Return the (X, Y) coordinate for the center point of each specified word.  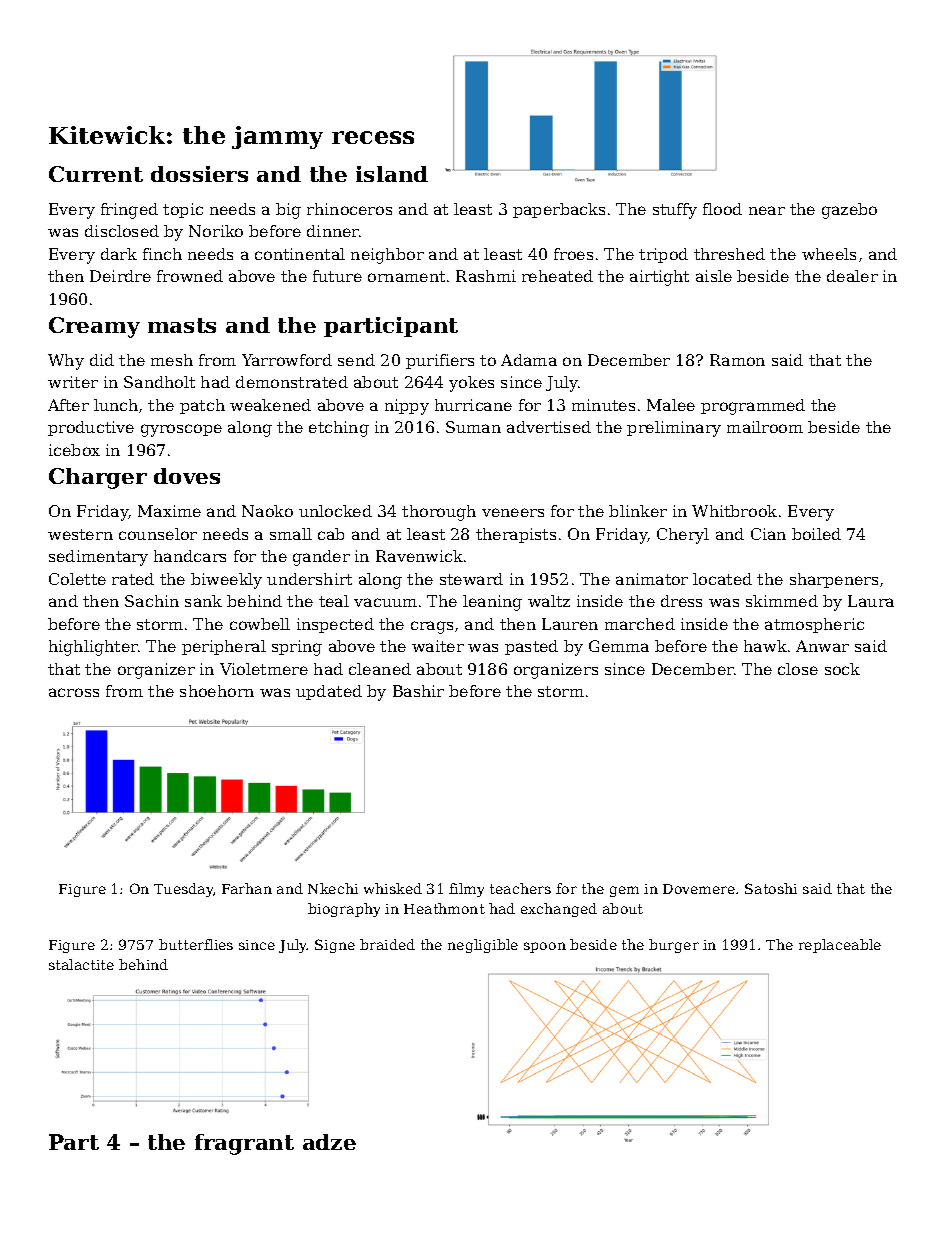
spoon (545, 947)
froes (573, 254)
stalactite (81, 964)
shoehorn (217, 691)
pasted (531, 647)
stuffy (675, 211)
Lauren (570, 624)
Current (96, 174)
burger (674, 946)
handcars (190, 556)
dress (681, 601)
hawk (765, 646)
